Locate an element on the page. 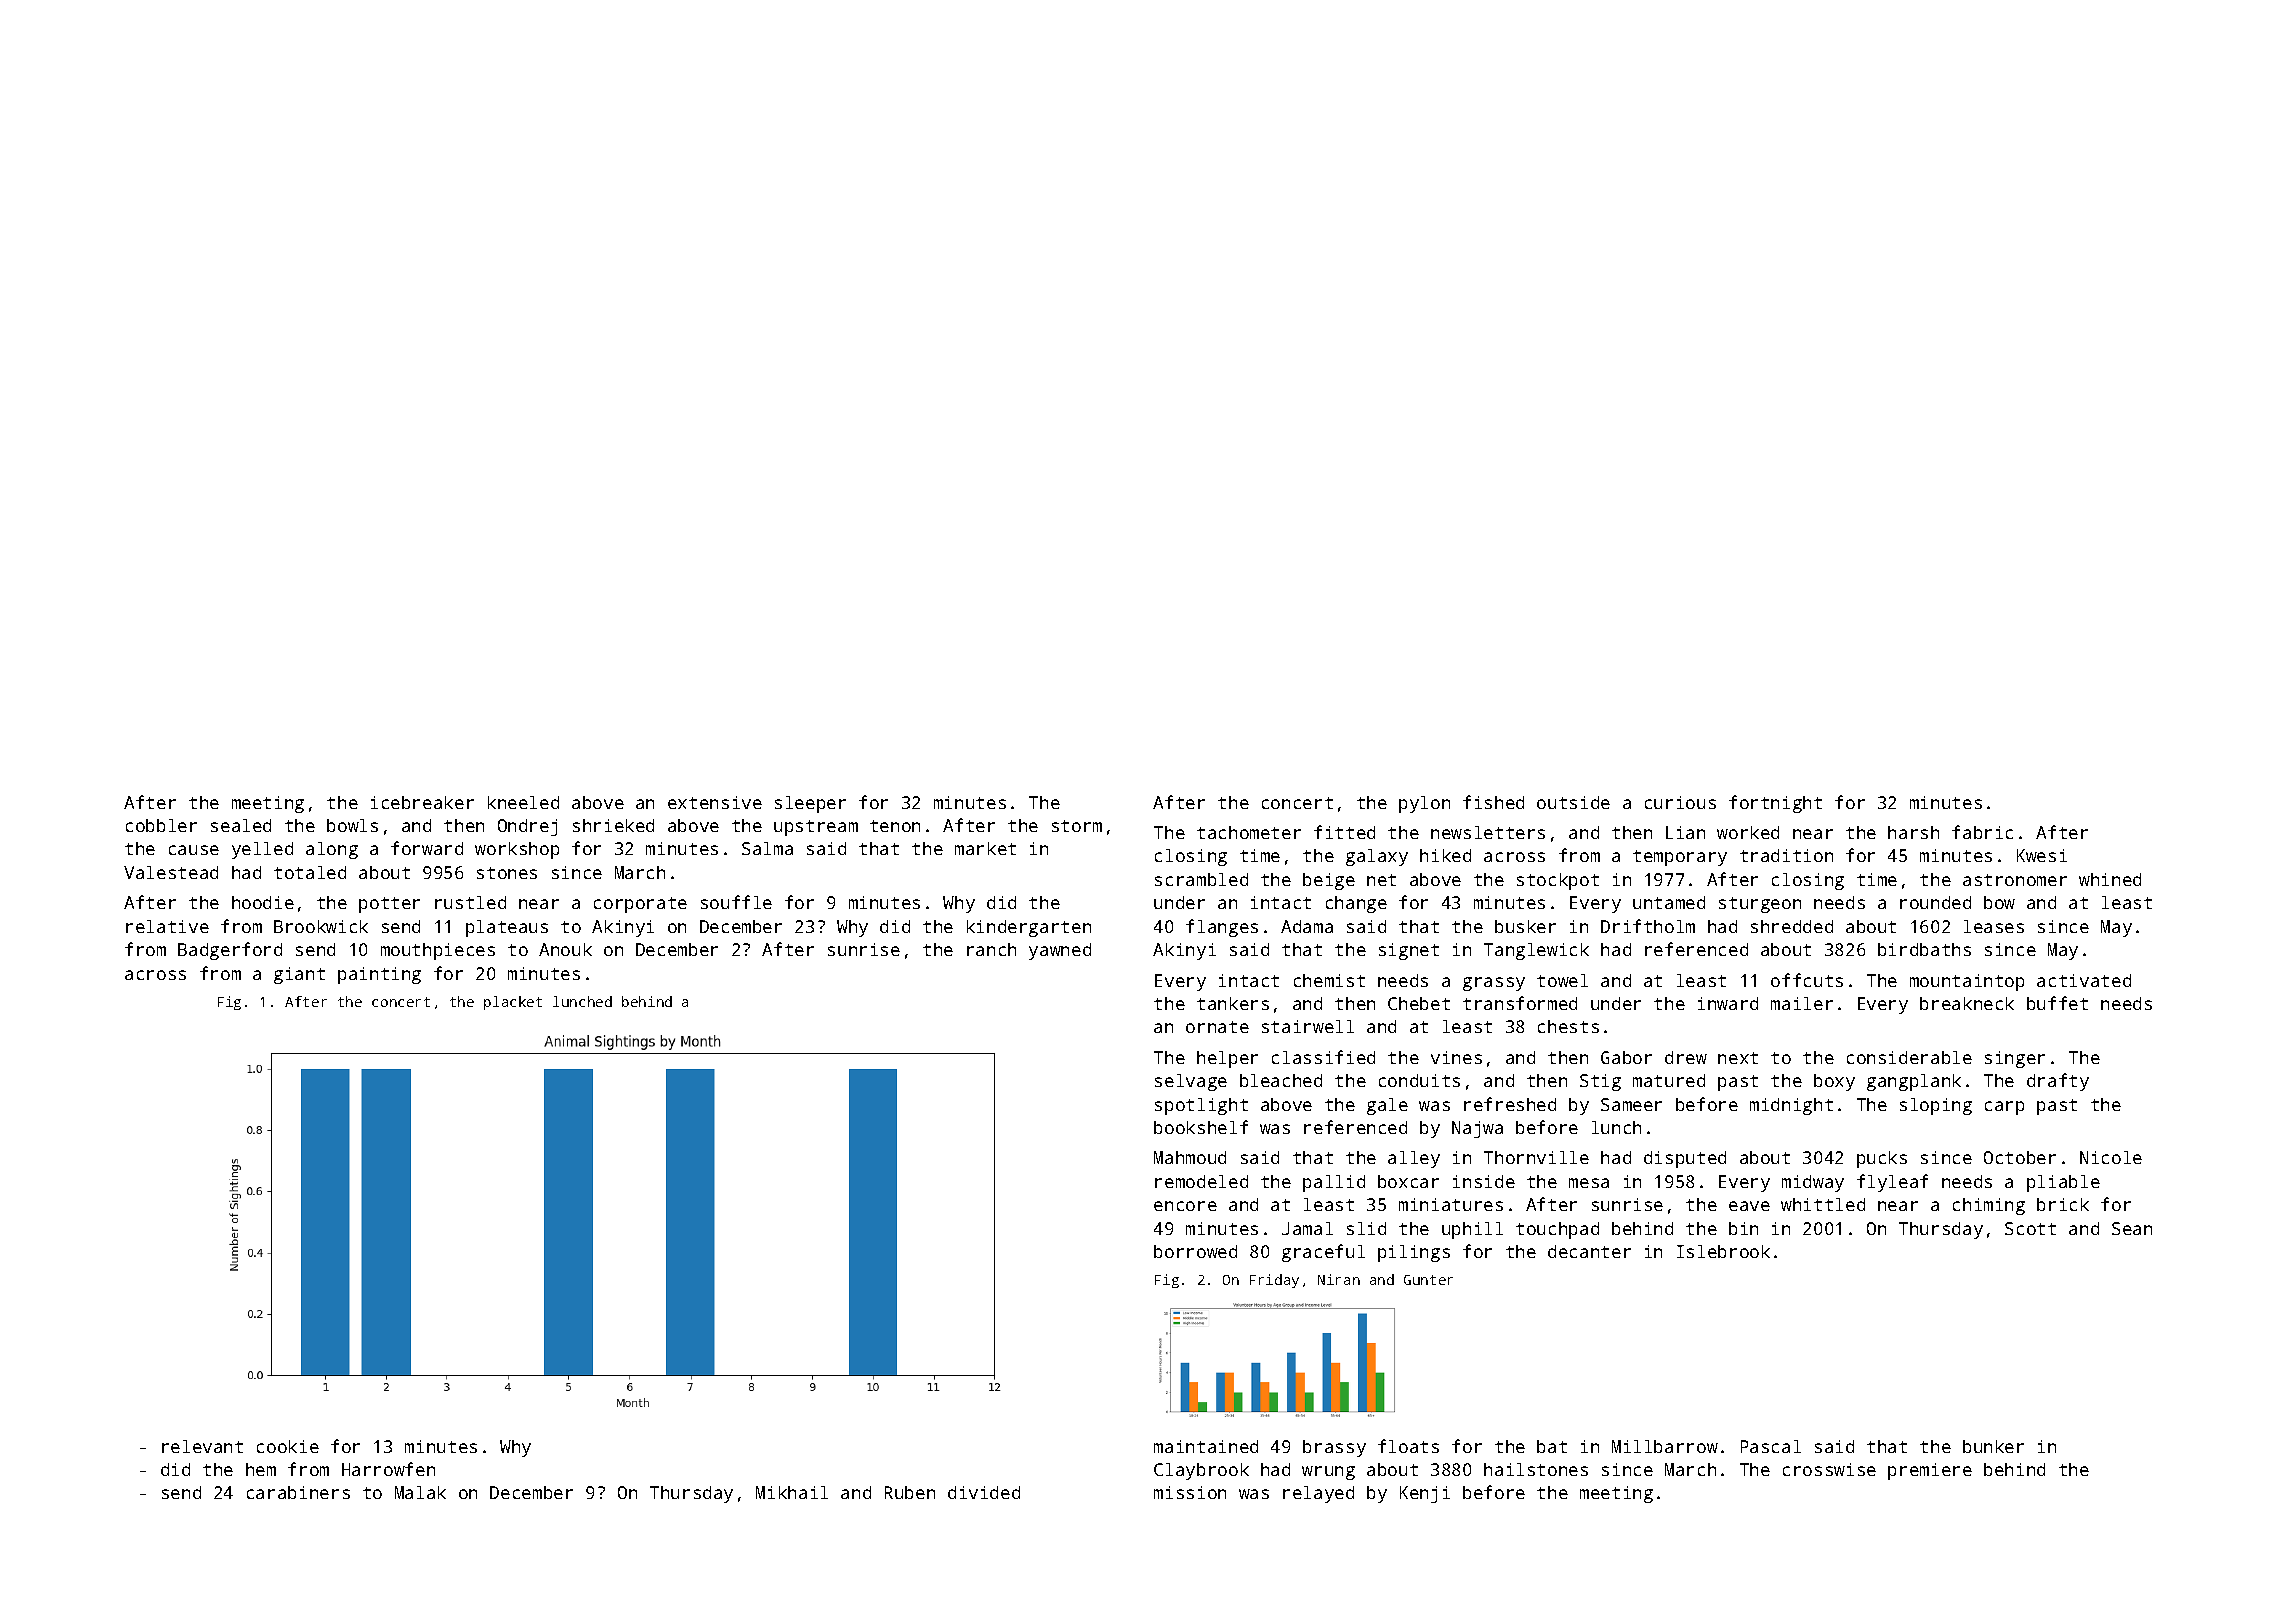 The image size is (2282, 1614). borrowed is located at coordinates (1195, 1251).
